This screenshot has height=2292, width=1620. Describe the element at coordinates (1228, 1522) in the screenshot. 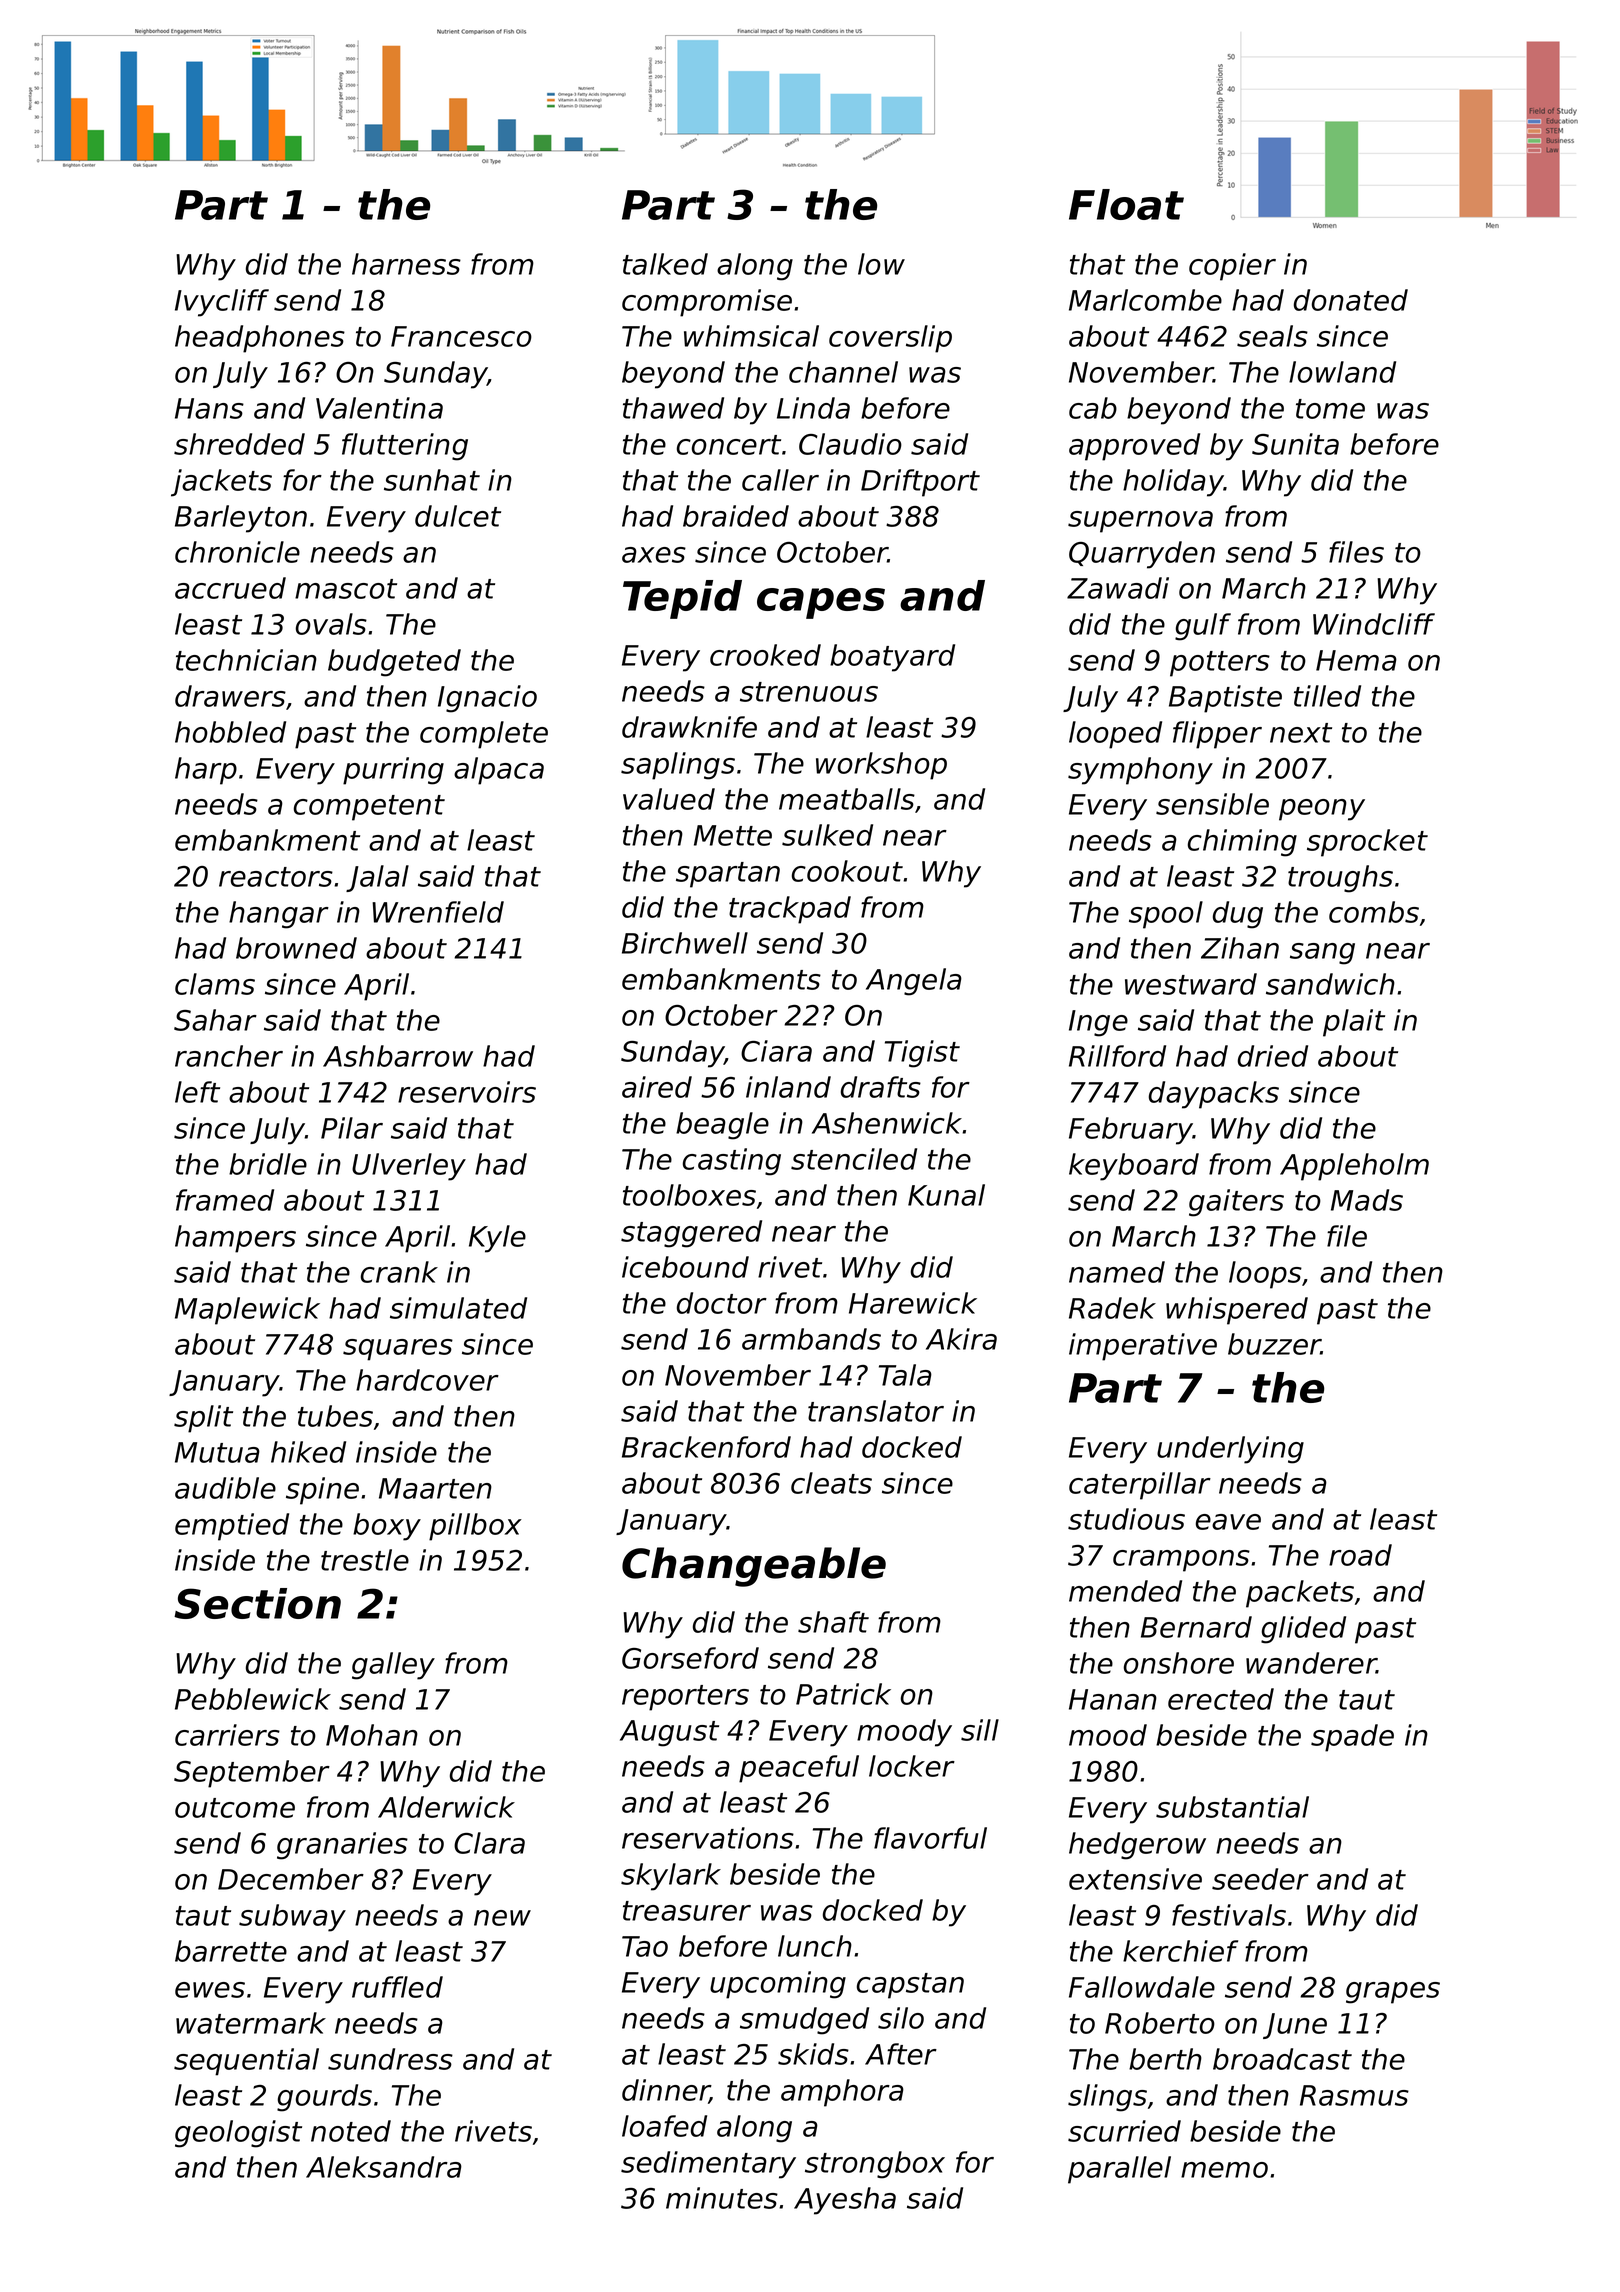

I see `eave` at that location.
